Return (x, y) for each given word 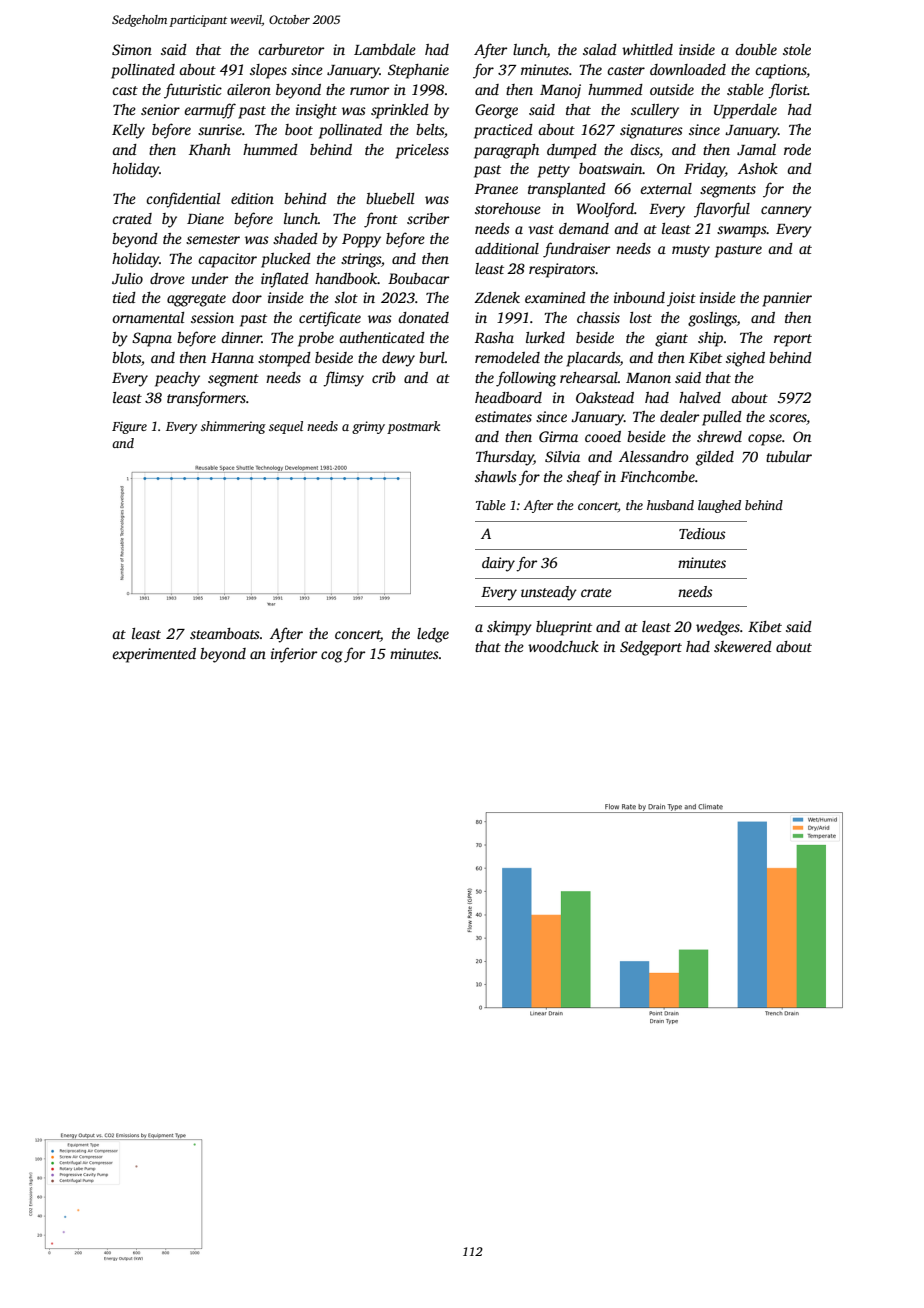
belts (430, 129)
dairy (498, 564)
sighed (745, 359)
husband (670, 505)
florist (788, 91)
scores (788, 419)
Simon (132, 49)
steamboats (225, 633)
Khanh (210, 149)
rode (797, 149)
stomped (284, 359)
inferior (294, 655)
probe (316, 339)
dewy (398, 359)
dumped (572, 151)
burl (432, 357)
